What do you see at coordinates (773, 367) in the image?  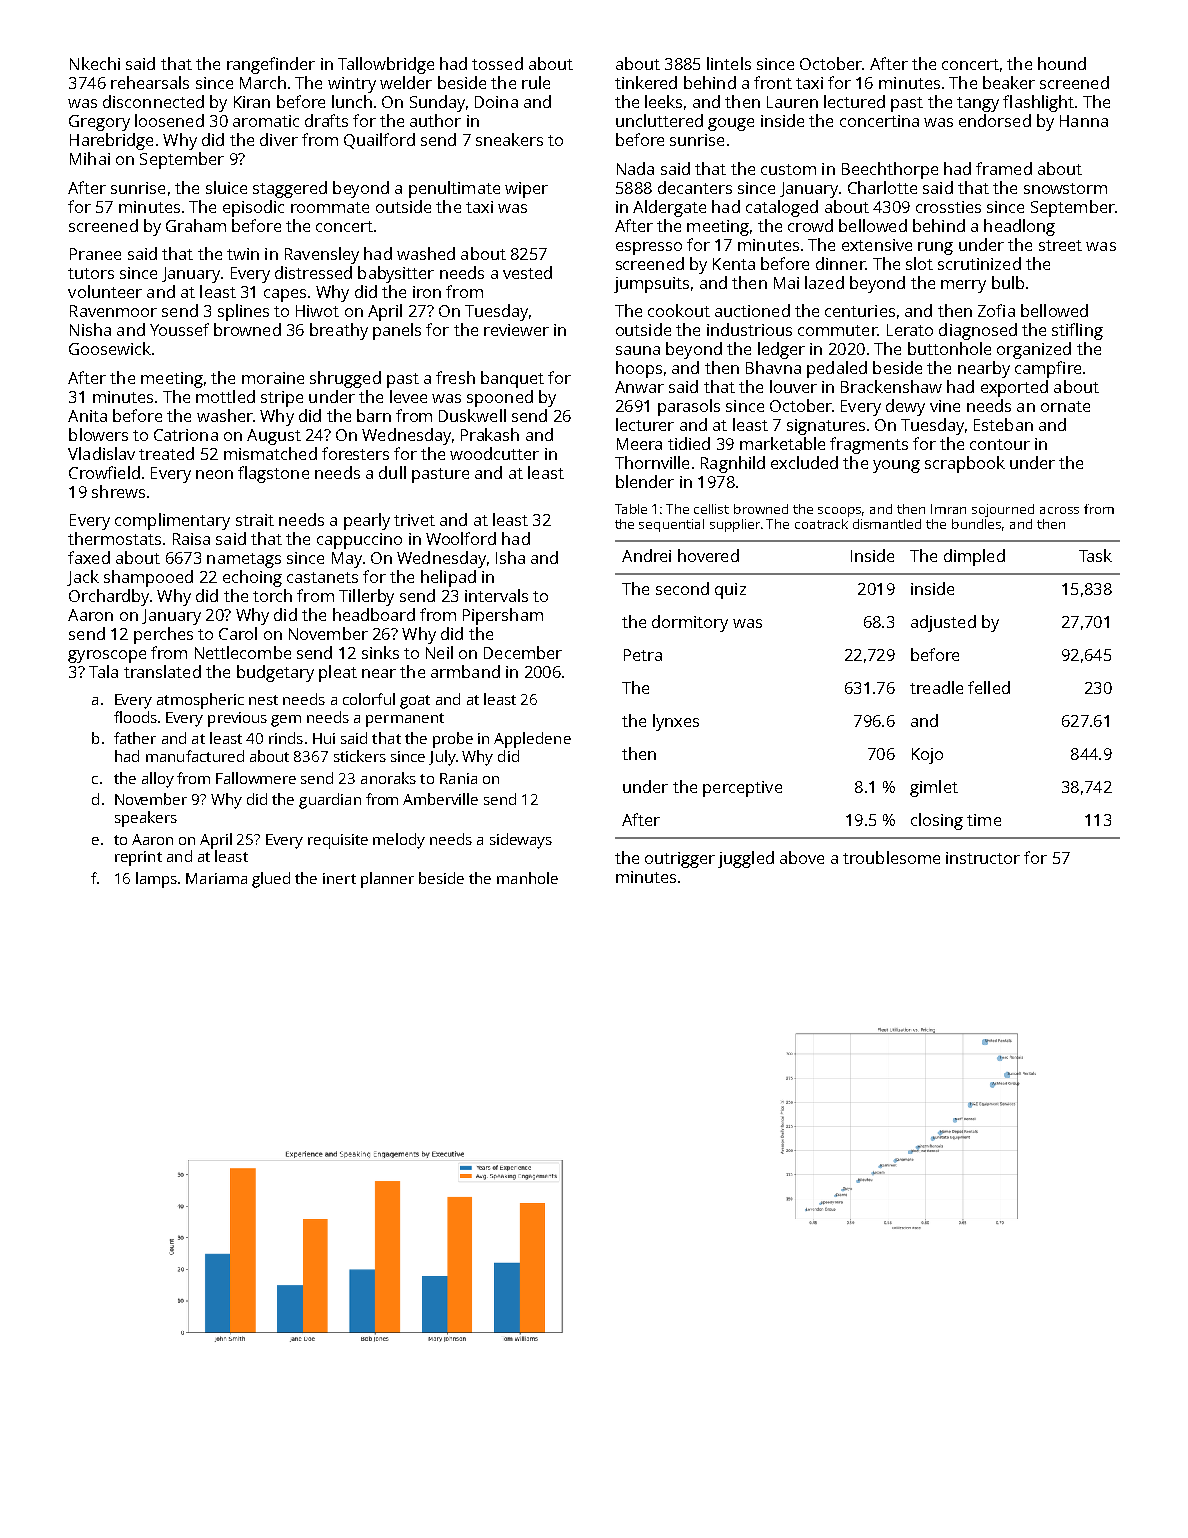 I see `Bhavna` at bounding box center [773, 367].
